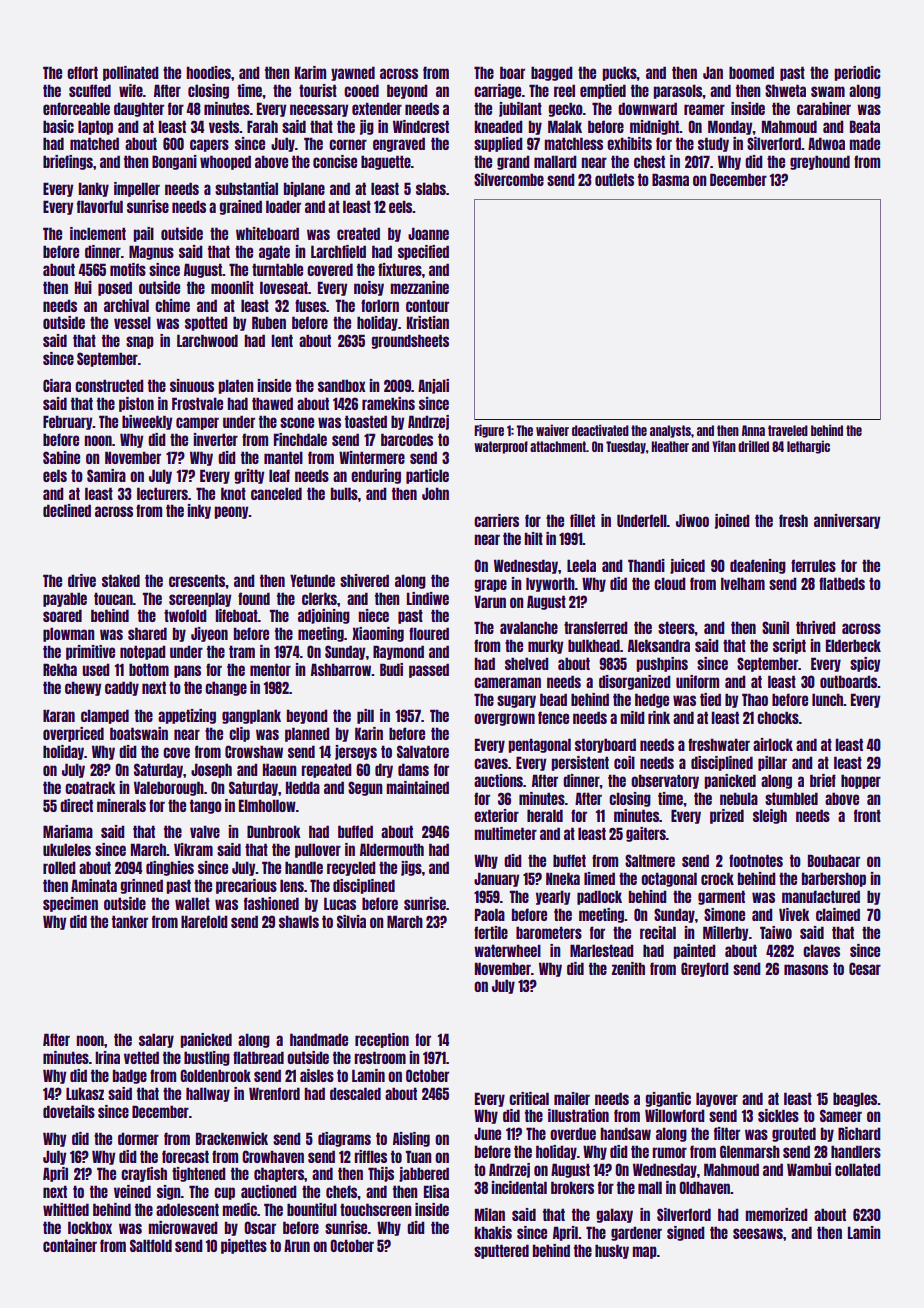 The height and width of the page is (1308, 924). What do you see at coordinates (645, 1252) in the page?
I see `map` at bounding box center [645, 1252].
